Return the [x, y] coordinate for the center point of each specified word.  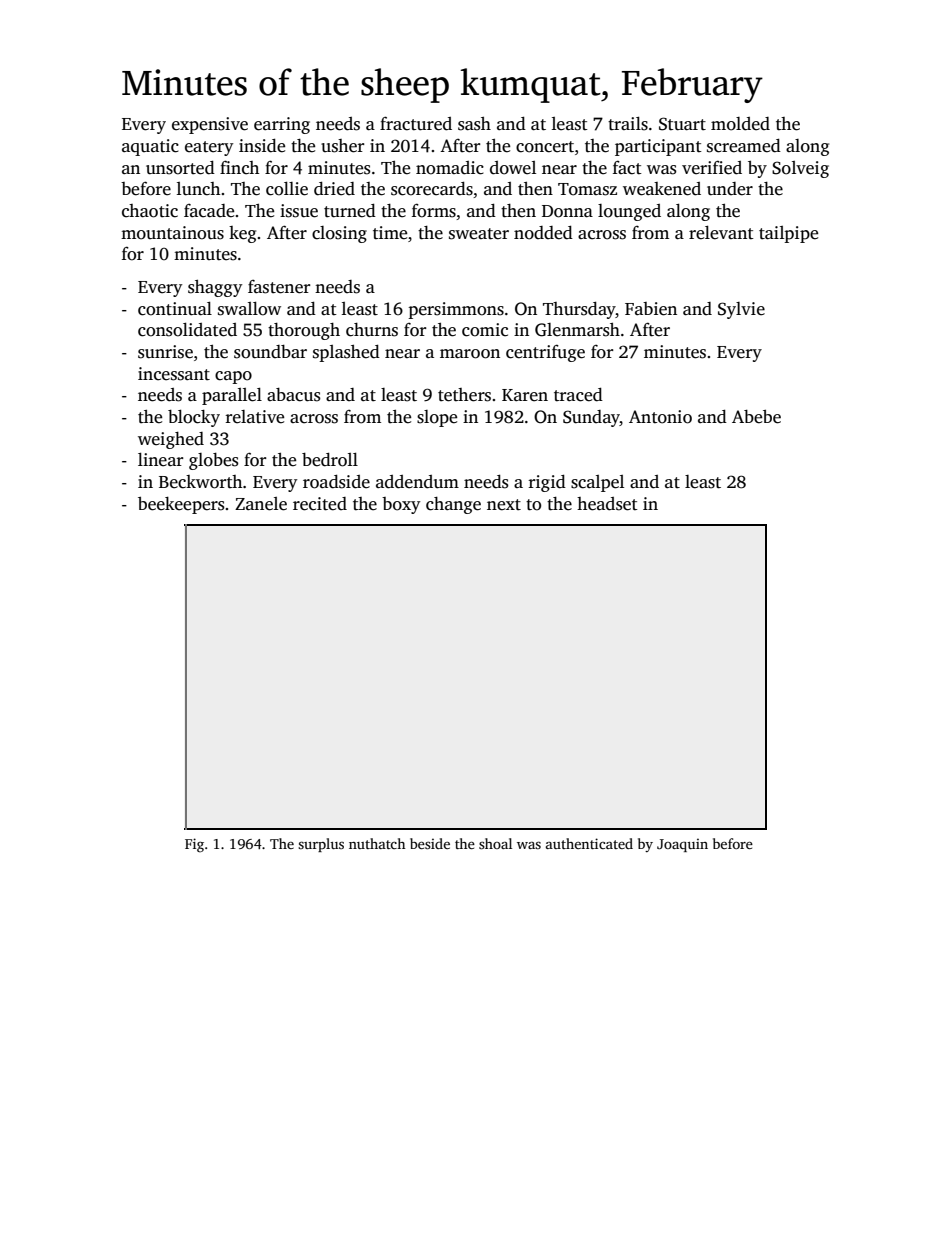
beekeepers [181, 505]
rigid [547, 483]
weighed [171, 440]
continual [175, 309]
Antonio [660, 417]
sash [474, 124]
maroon [470, 354]
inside [262, 146]
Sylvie [741, 310]
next [504, 505]
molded [740, 124]
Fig [194, 845]
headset [607, 504]
